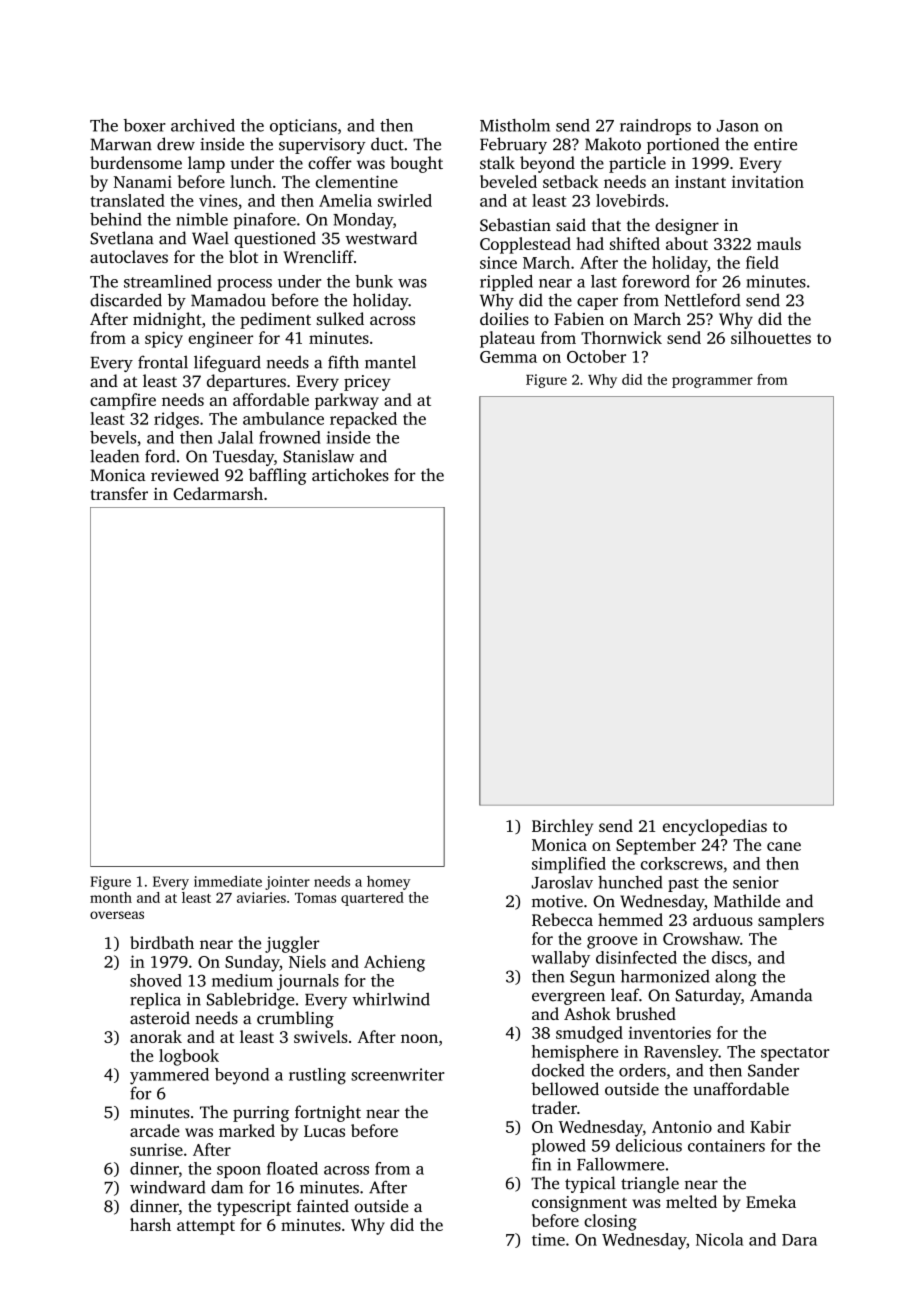  I want to click on opticians, so click(303, 127).
